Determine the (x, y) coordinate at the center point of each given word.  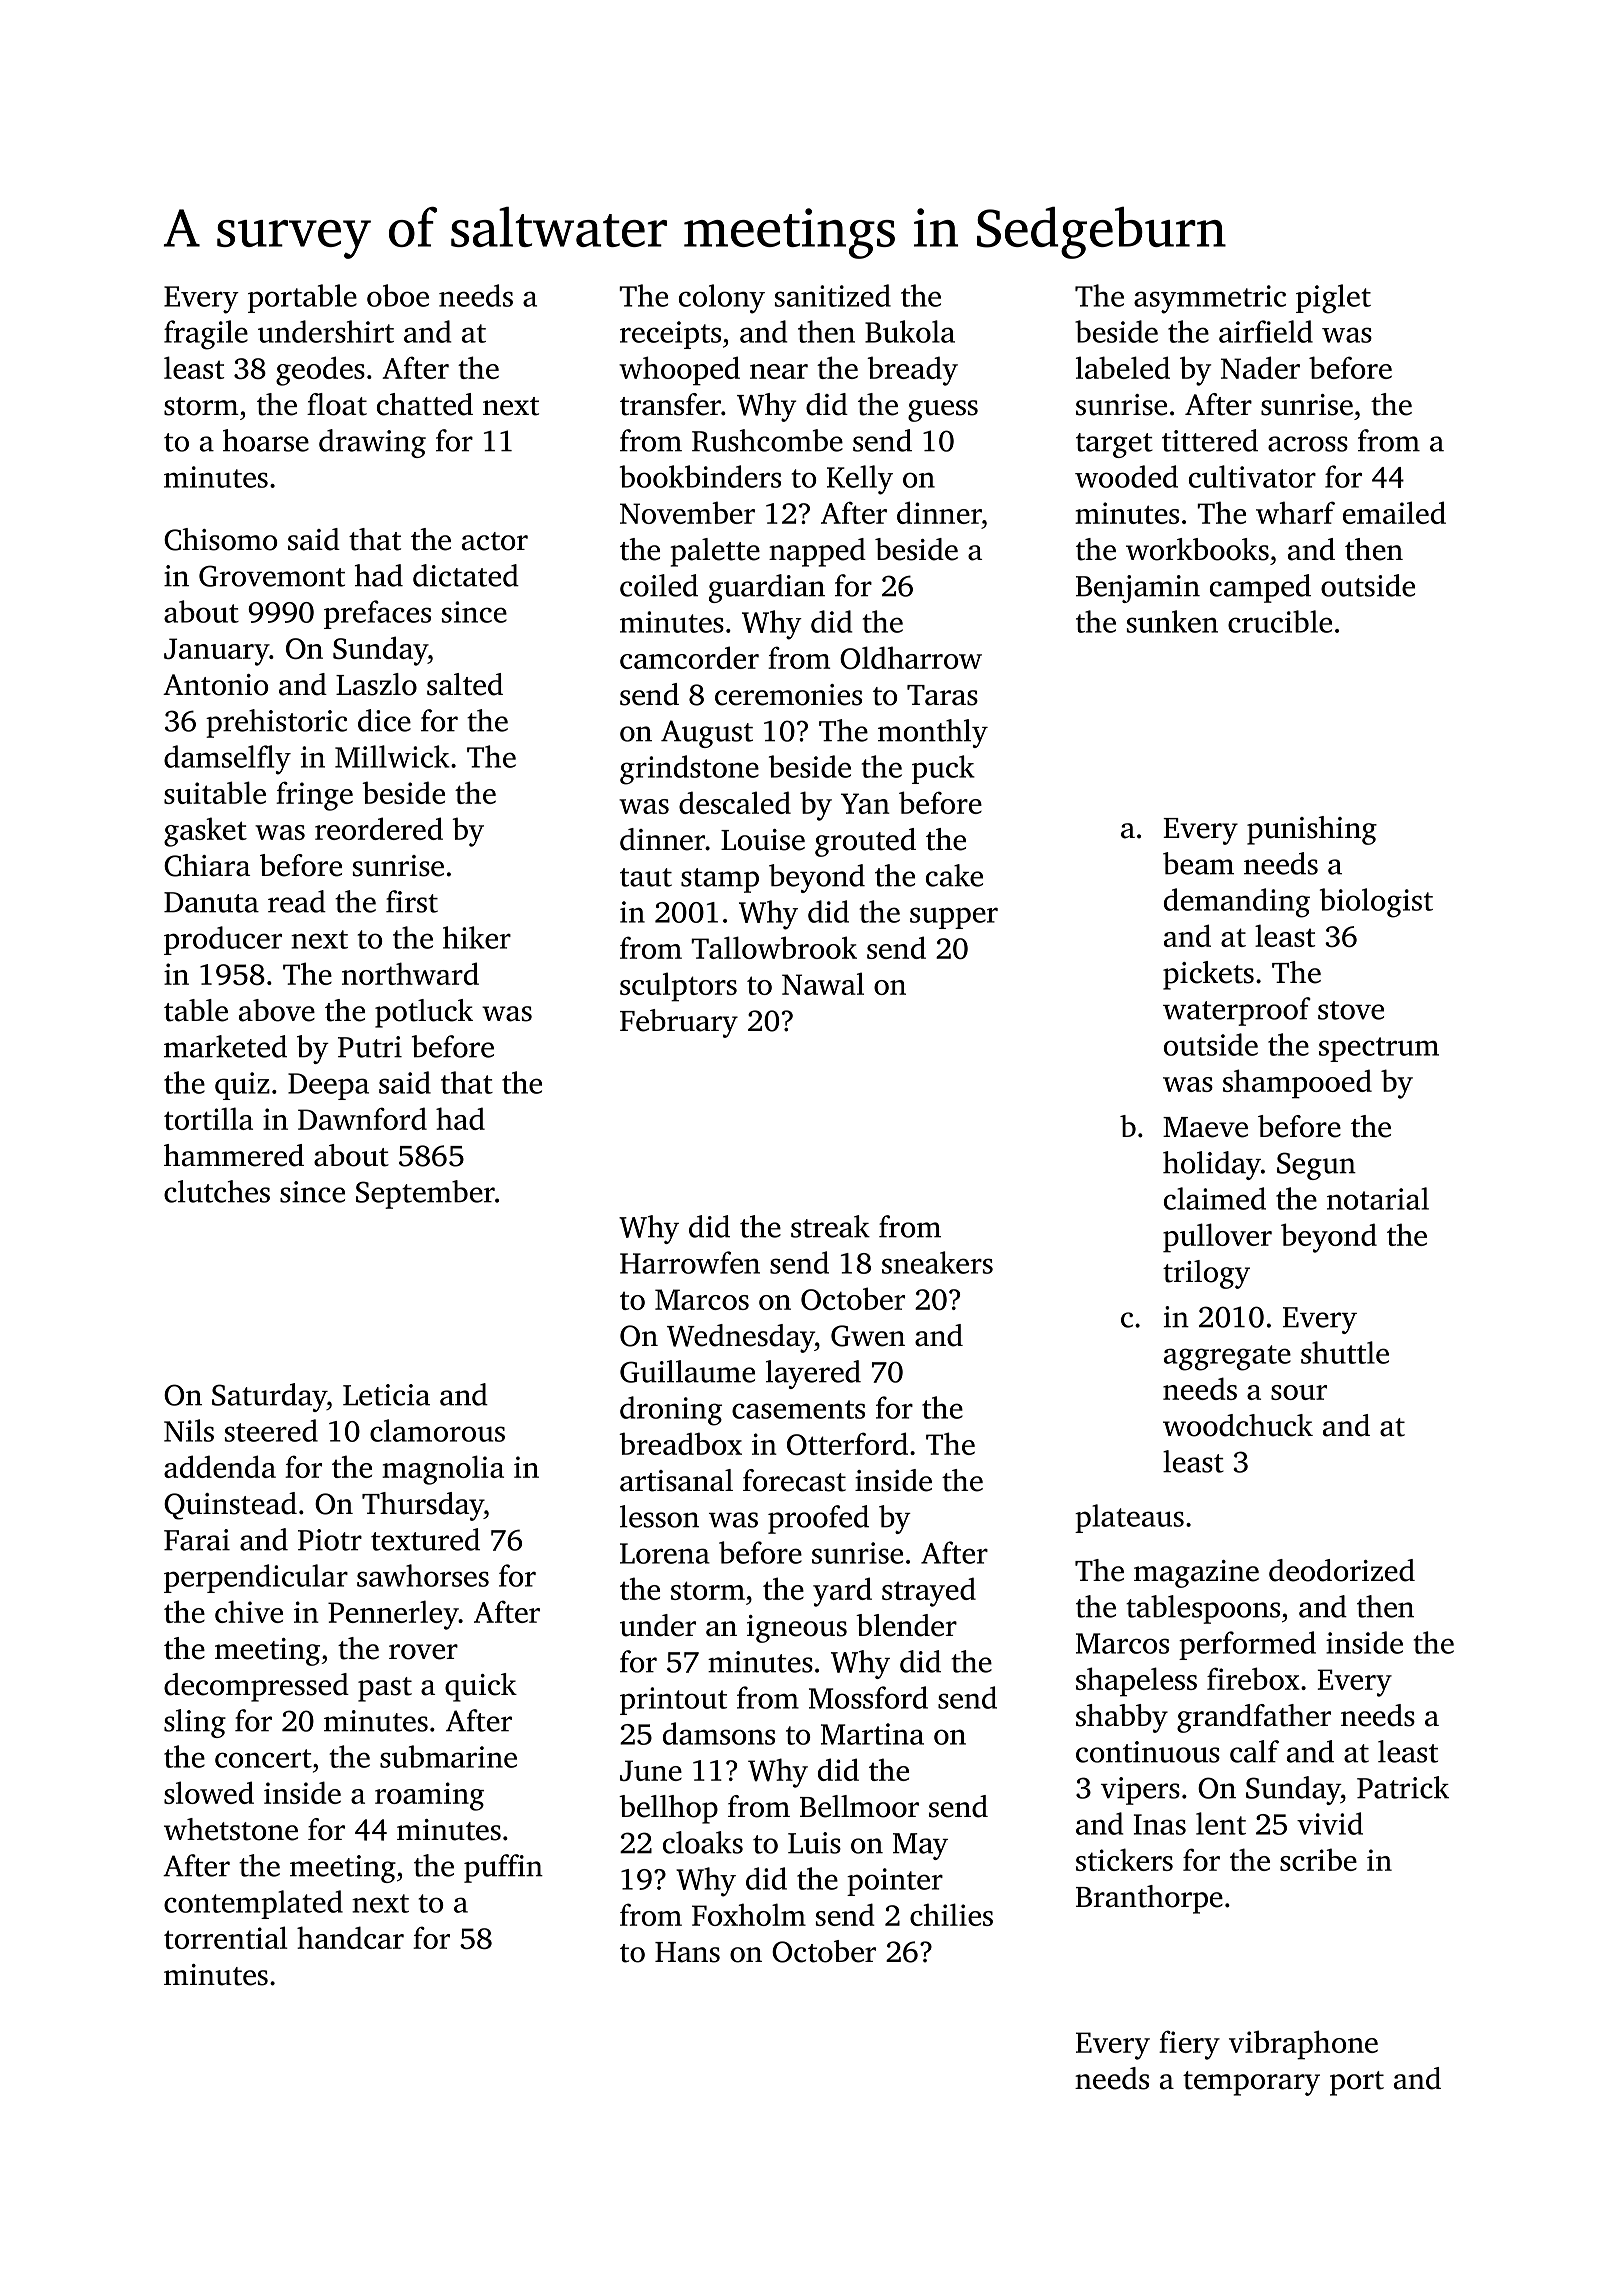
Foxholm (749, 1914)
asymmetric (1210, 299)
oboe (398, 295)
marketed (225, 1046)
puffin (503, 1868)
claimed (1215, 1198)
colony (722, 299)
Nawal (823, 983)
